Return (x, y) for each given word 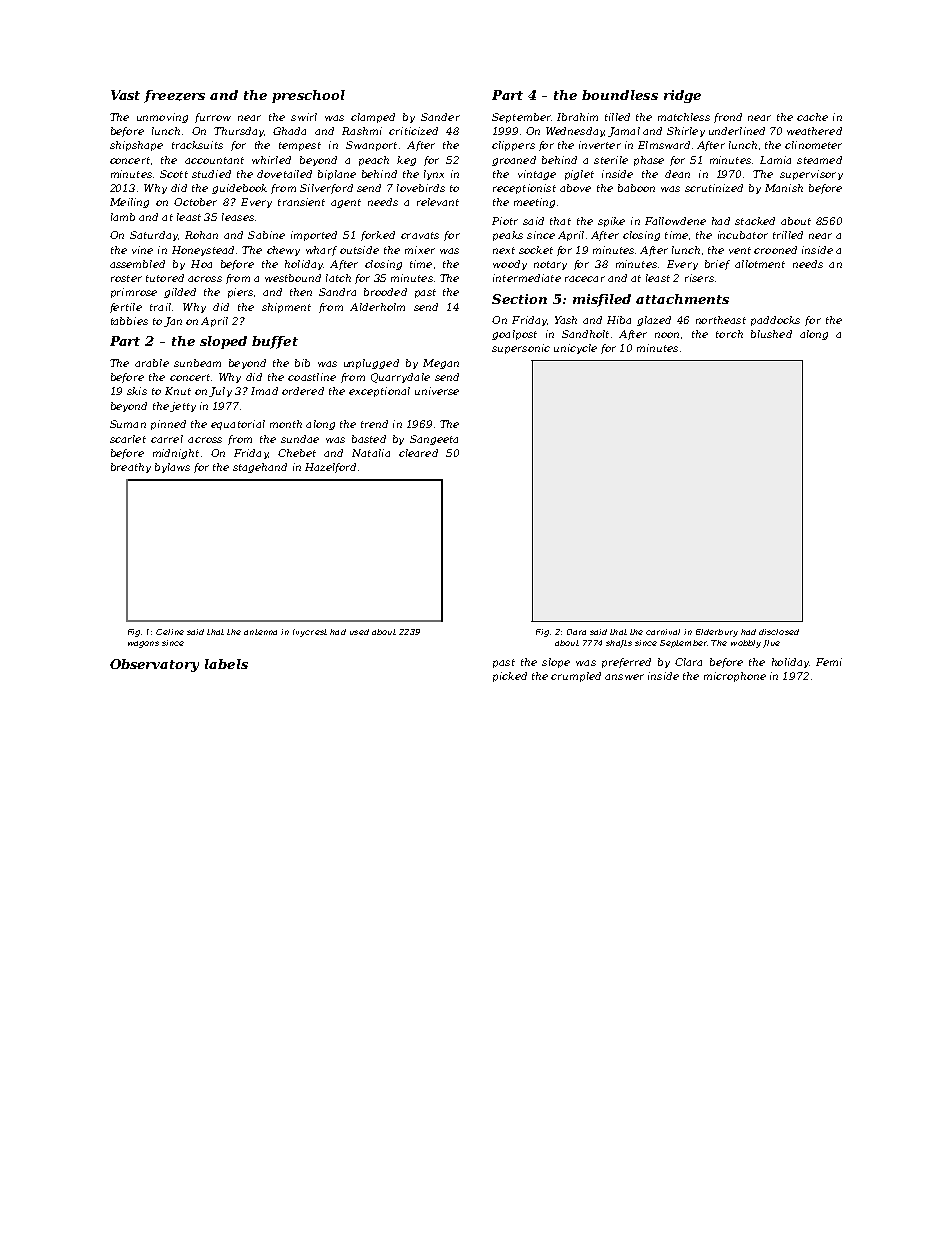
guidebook (239, 189)
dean (677, 174)
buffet (275, 342)
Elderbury (717, 633)
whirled (271, 160)
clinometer (813, 145)
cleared (418, 453)
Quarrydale (400, 378)
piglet (579, 175)
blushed (771, 334)
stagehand (260, 468)
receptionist (524, 189)
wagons (143, 644)
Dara (576, 632)
